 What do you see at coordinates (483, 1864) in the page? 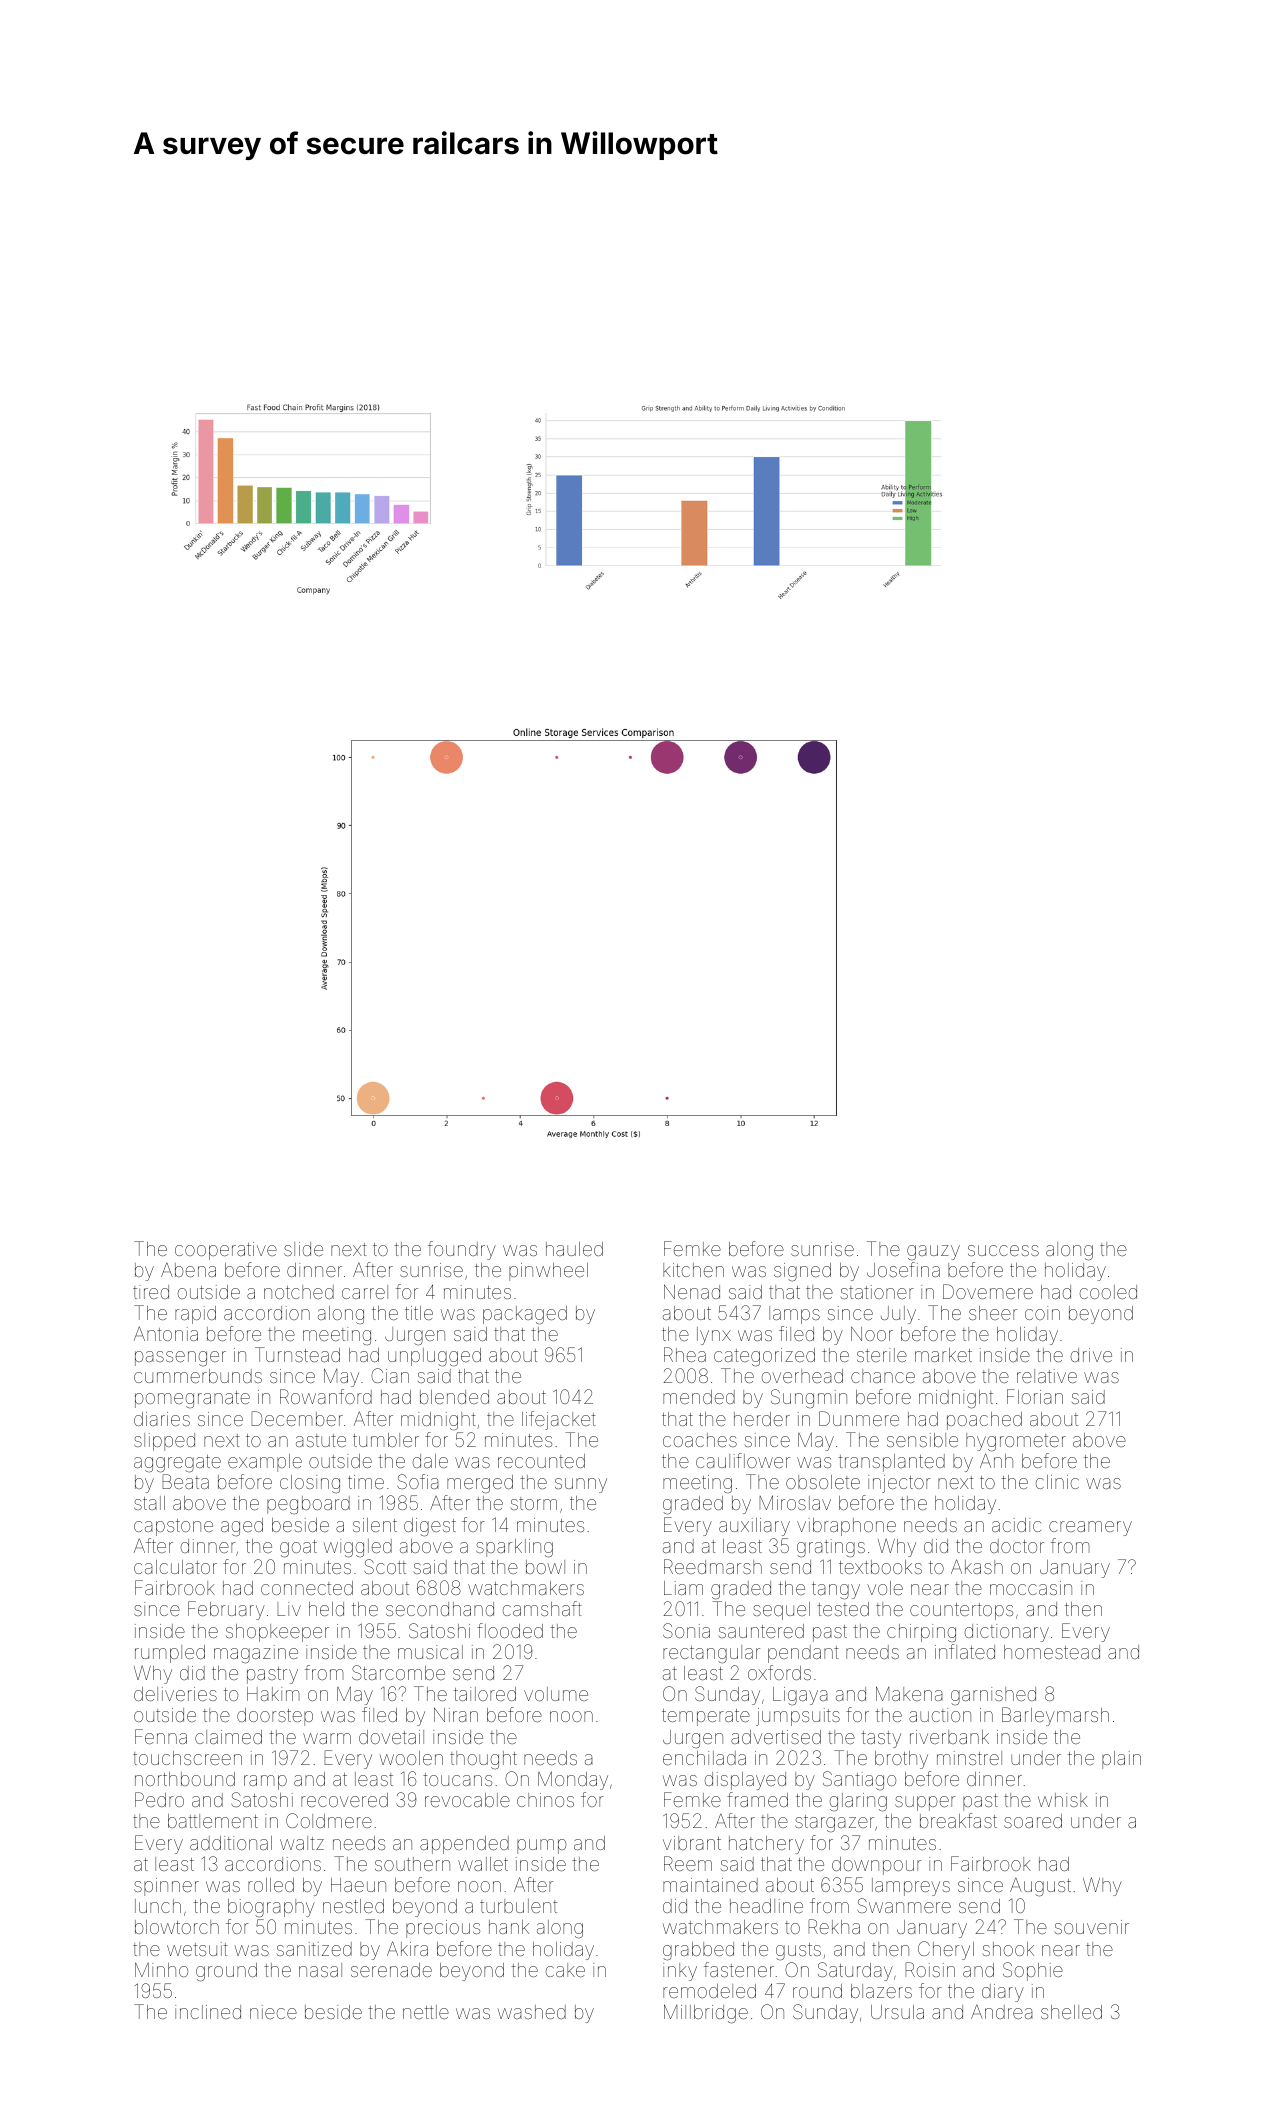
I see `wallet` at bounding box center [483, 1864].
